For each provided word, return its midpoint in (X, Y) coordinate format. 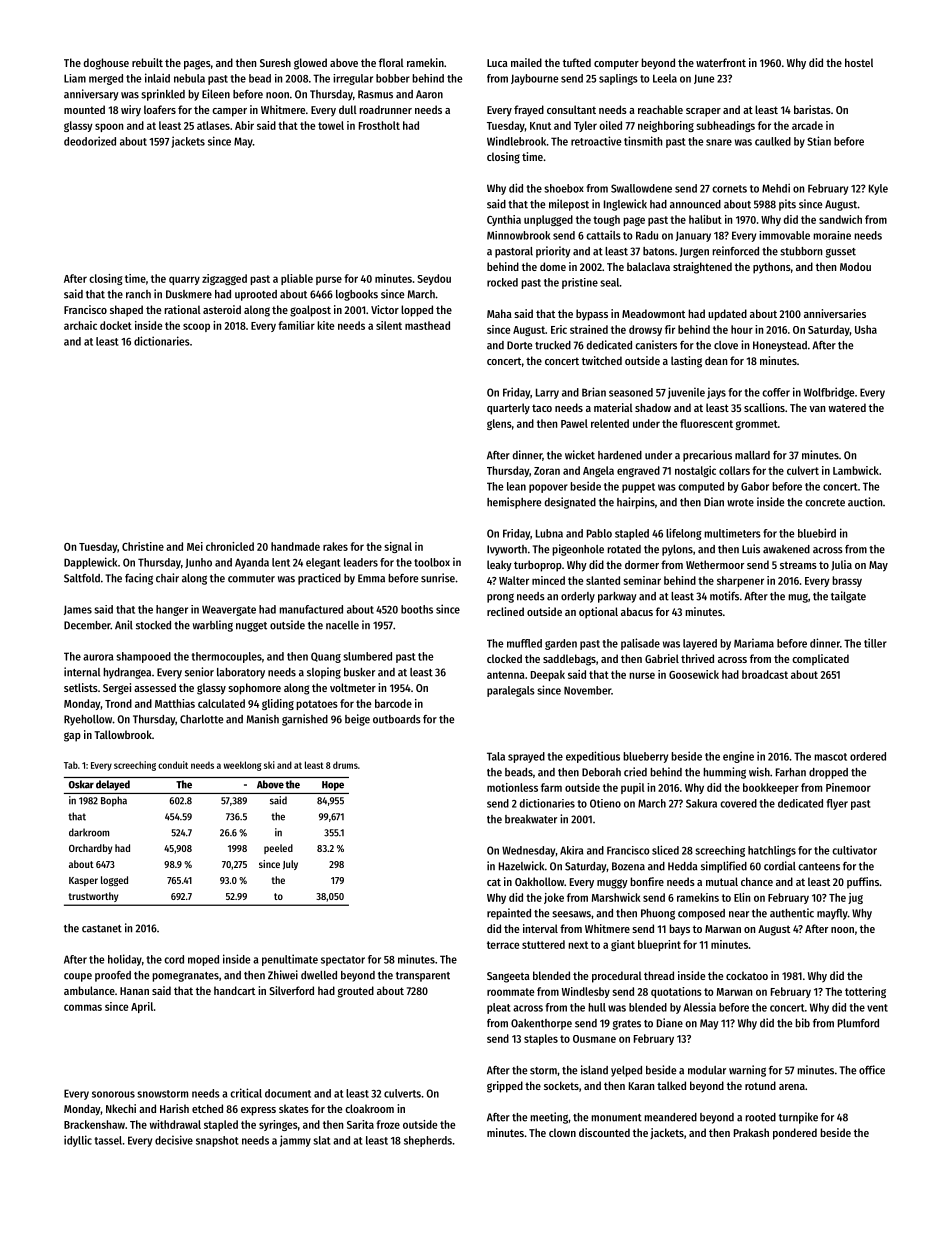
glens (499, 424)
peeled (278, 849)
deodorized (90, 141)
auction (865, 502)
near (739, 914)
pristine (580, 283)
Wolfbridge (829, 393)
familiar (296, 325)
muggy (612, 884)
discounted (604, 1132)
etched (207, 1108)
